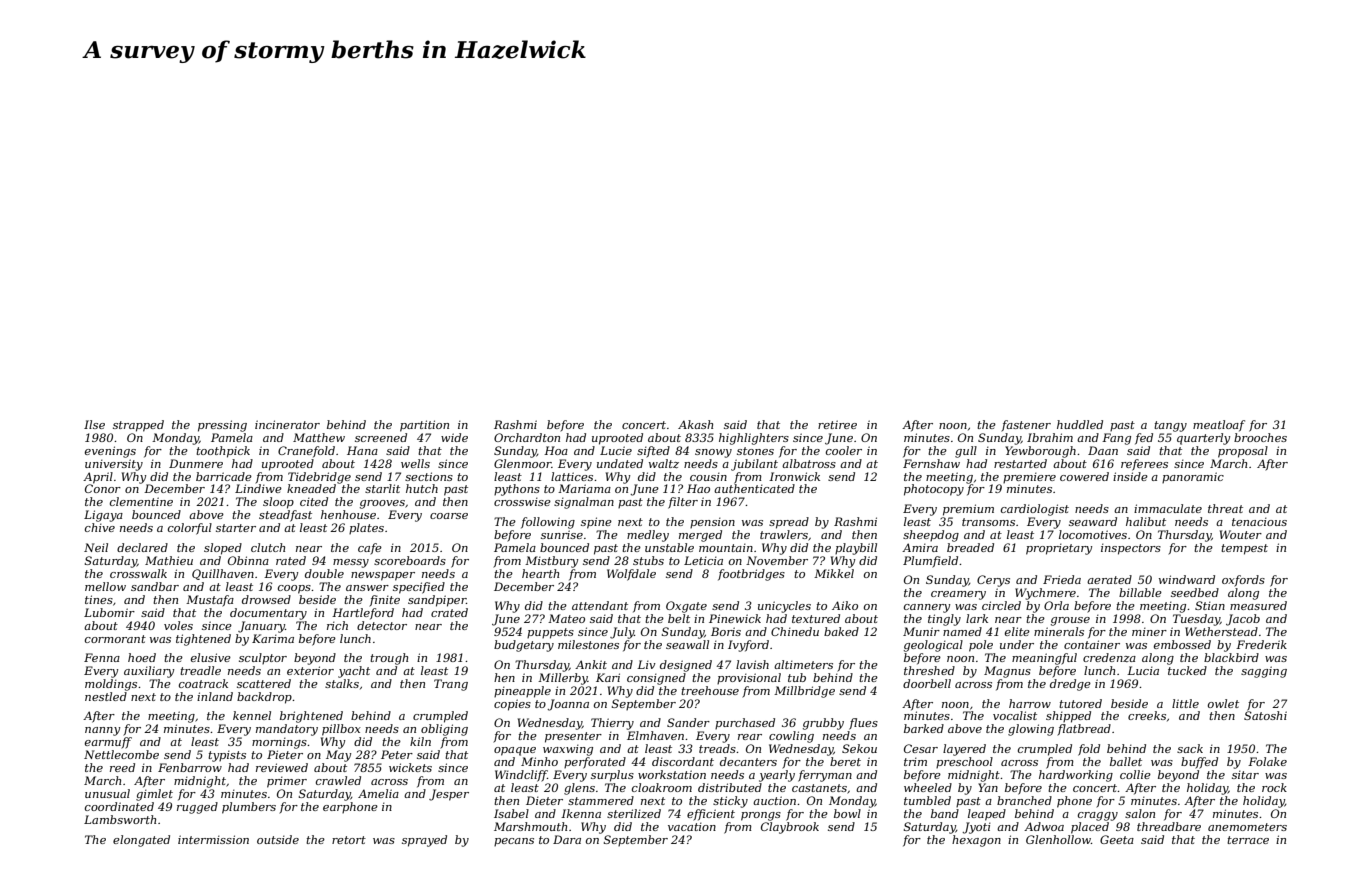 The height and width of the screenshot is (887, 1372). What do you see at coordinates (837, 424) in the screenshot?
I see `retiree` at bounding box center [837, 424].
